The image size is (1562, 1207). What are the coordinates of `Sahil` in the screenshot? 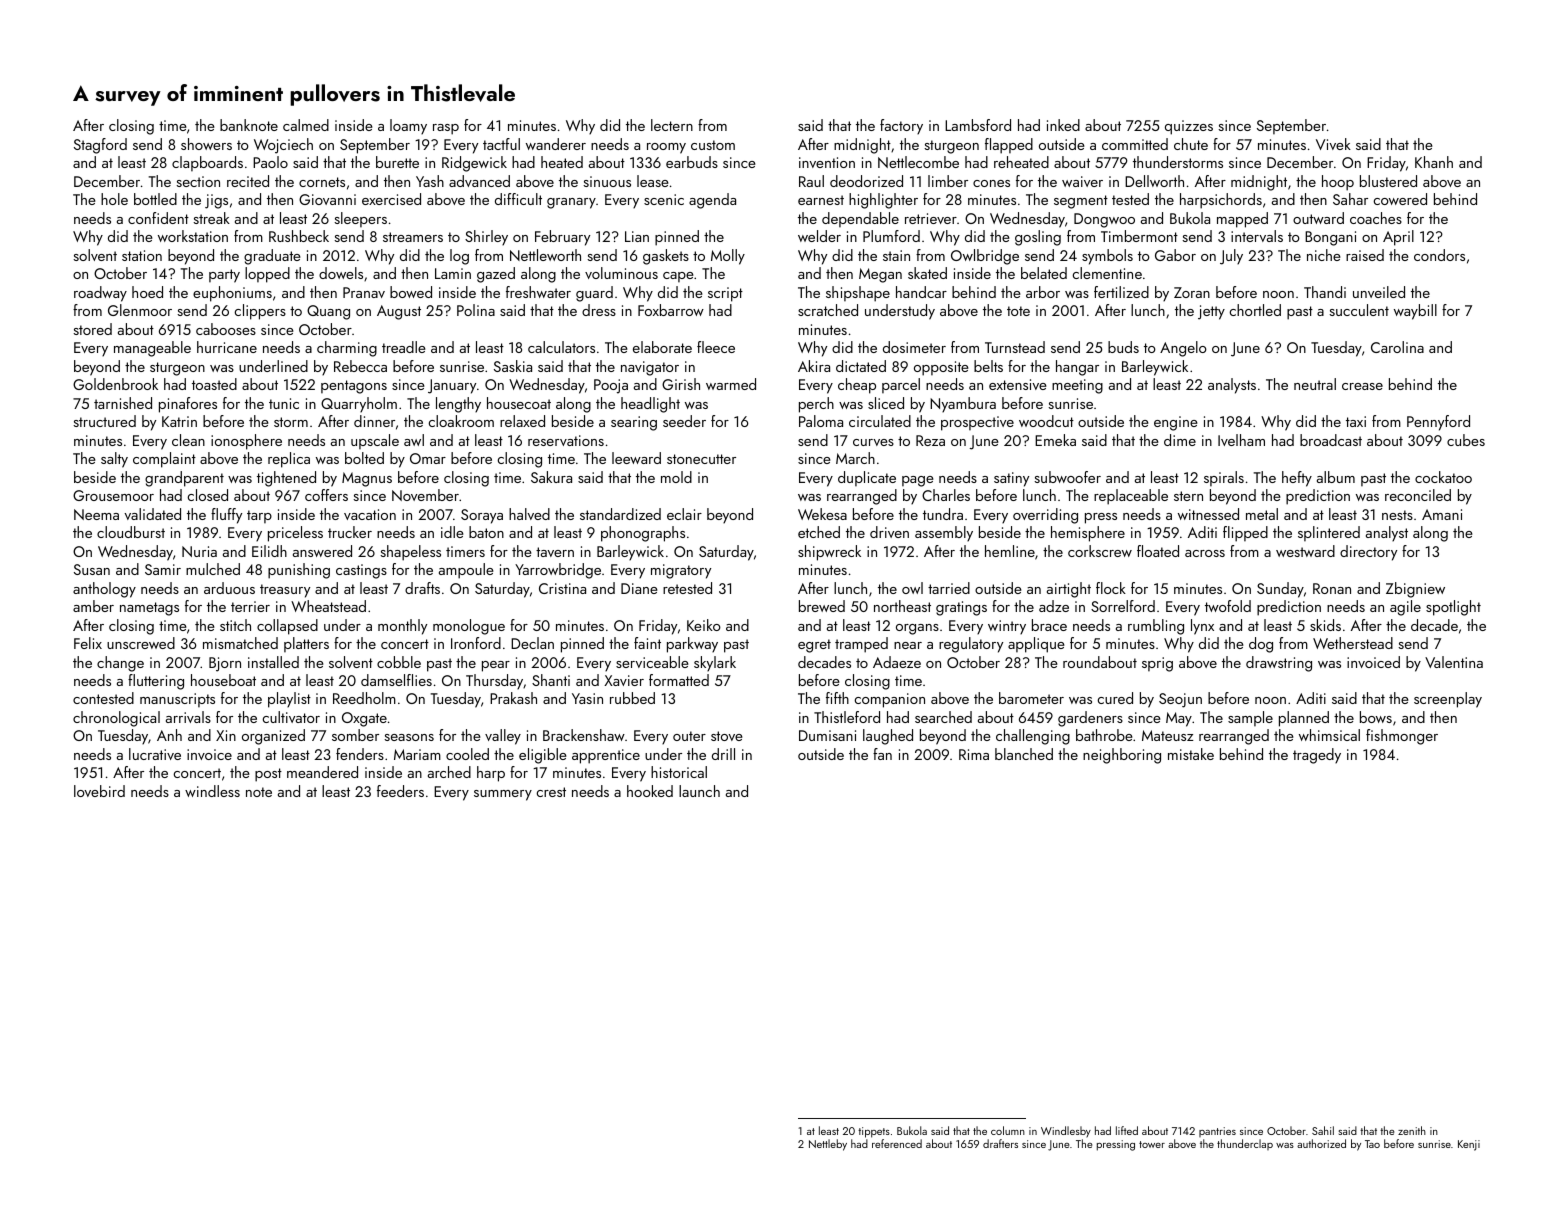 It's located at (1323, 1130).
